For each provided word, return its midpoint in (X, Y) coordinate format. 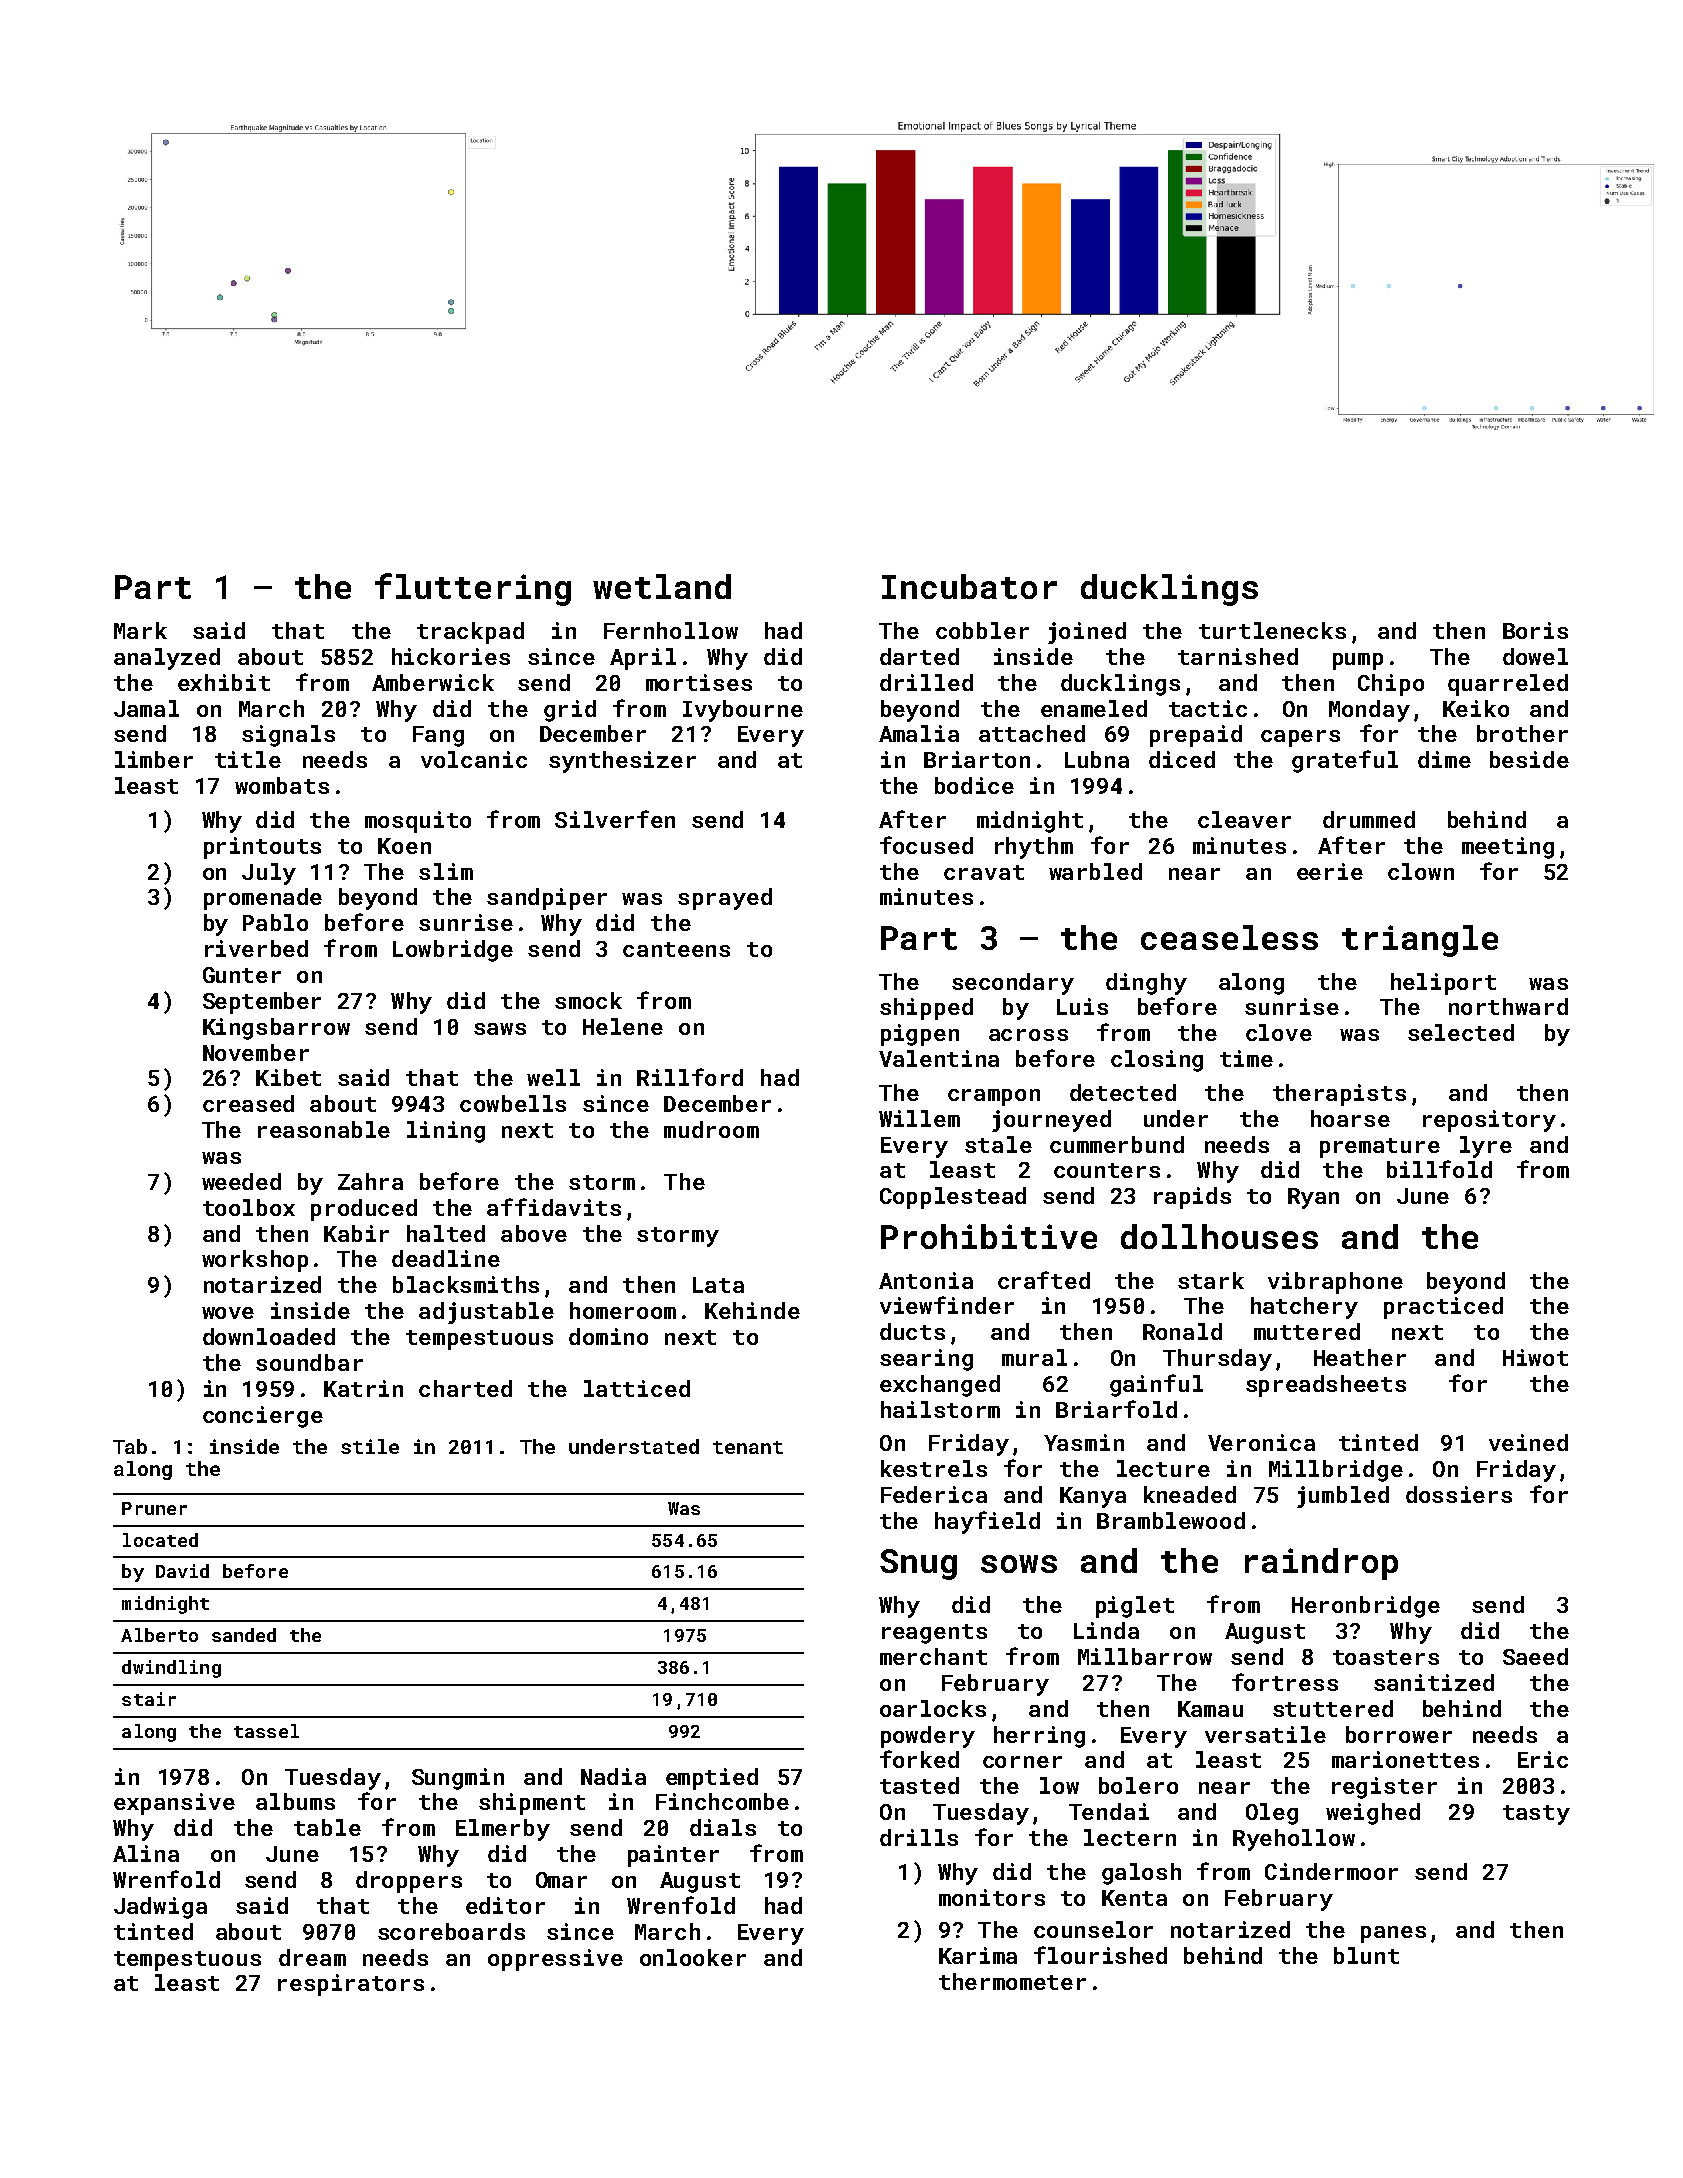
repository (1489, 1121)
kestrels (934, 1468)
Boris (1535, 630)
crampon (994, 1097)
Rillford (690, 1077)
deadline (446, 1258)
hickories (451, 656)
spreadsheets (1326, 1386)
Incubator (969, 586)
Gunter (242, 975)
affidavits (554, 1207)
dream (312, 1957)
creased (248, 1103)
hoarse (1350, 1118)
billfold (1439, 1169)
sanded (244, 1635)
